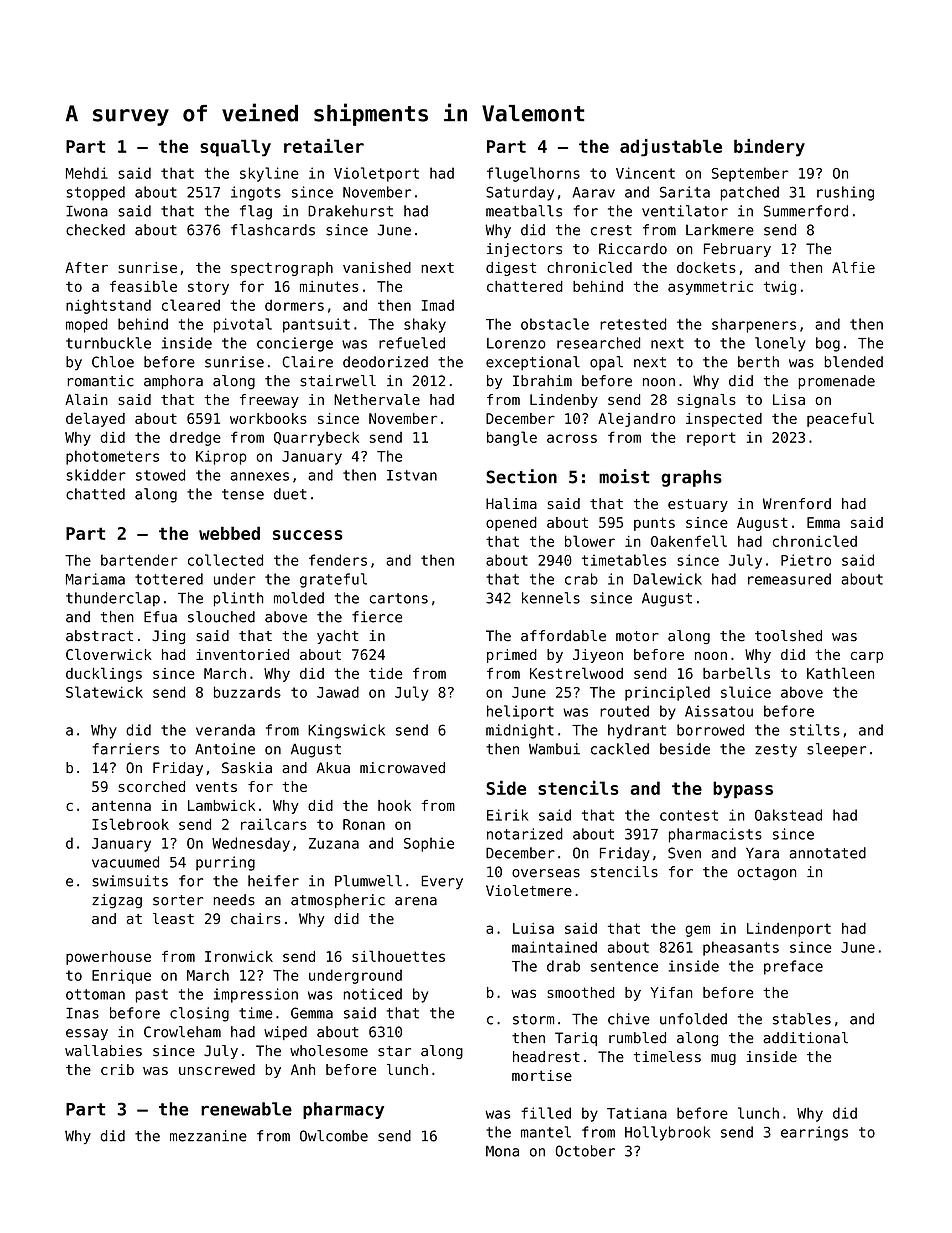 This screenshot has height=1233, width=952. What do you see at coordinates (512, 438) in the screenshot?
I see `bangle` at bounding box center [512, 438].
